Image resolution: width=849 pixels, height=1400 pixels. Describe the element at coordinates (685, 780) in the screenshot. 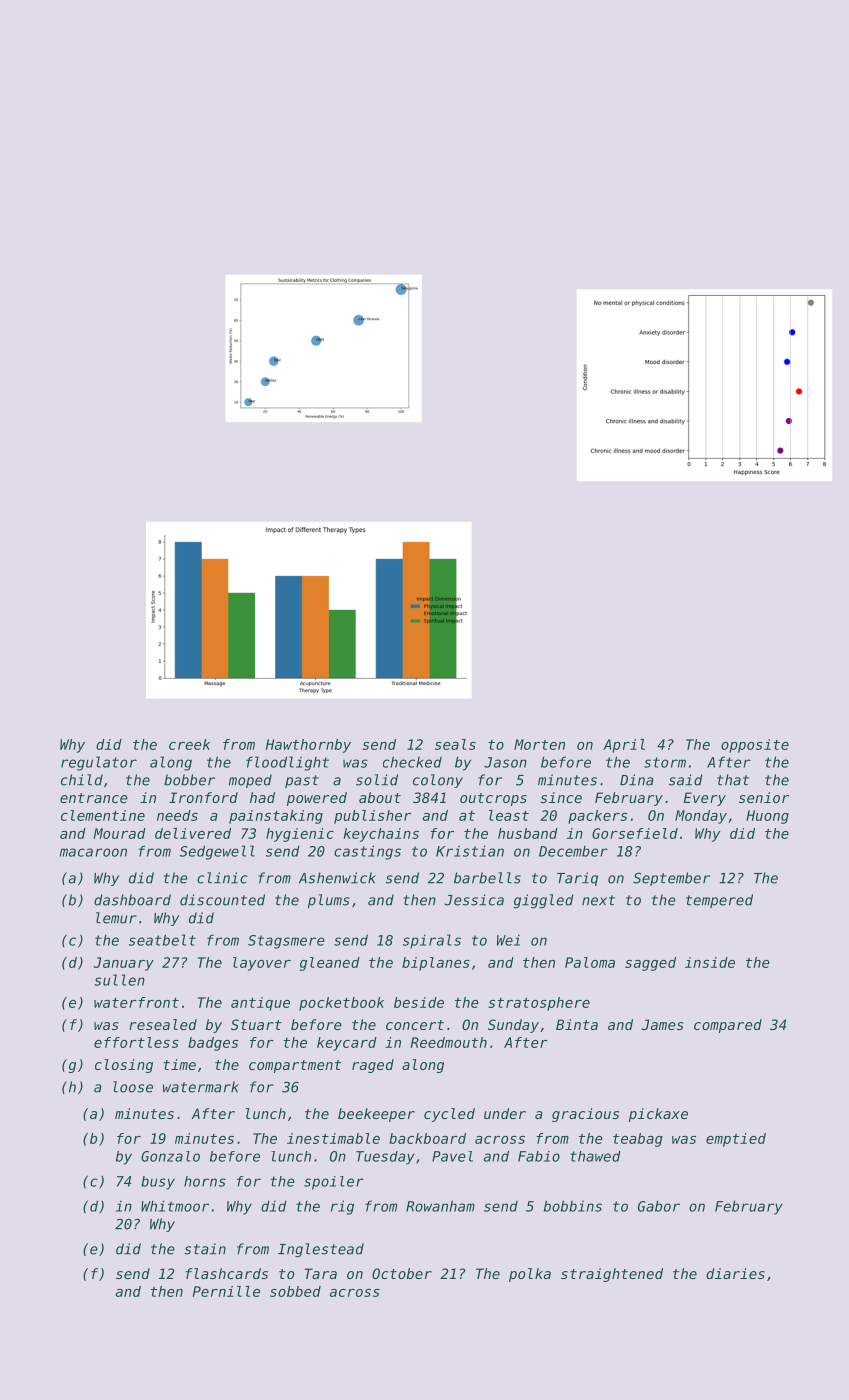

I see `said` at that location.
